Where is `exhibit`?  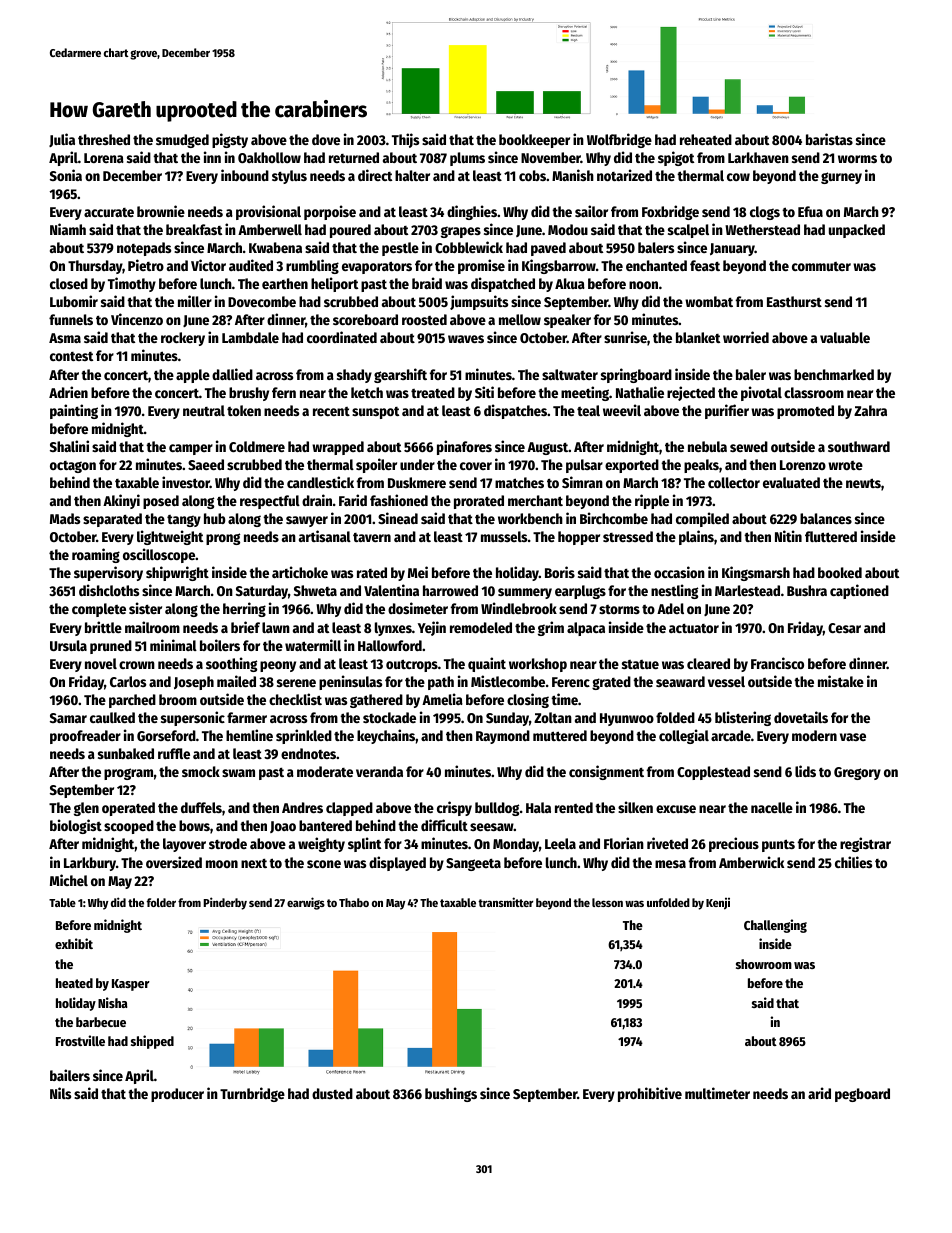
exhibit is located at coordinates (74, 943).
